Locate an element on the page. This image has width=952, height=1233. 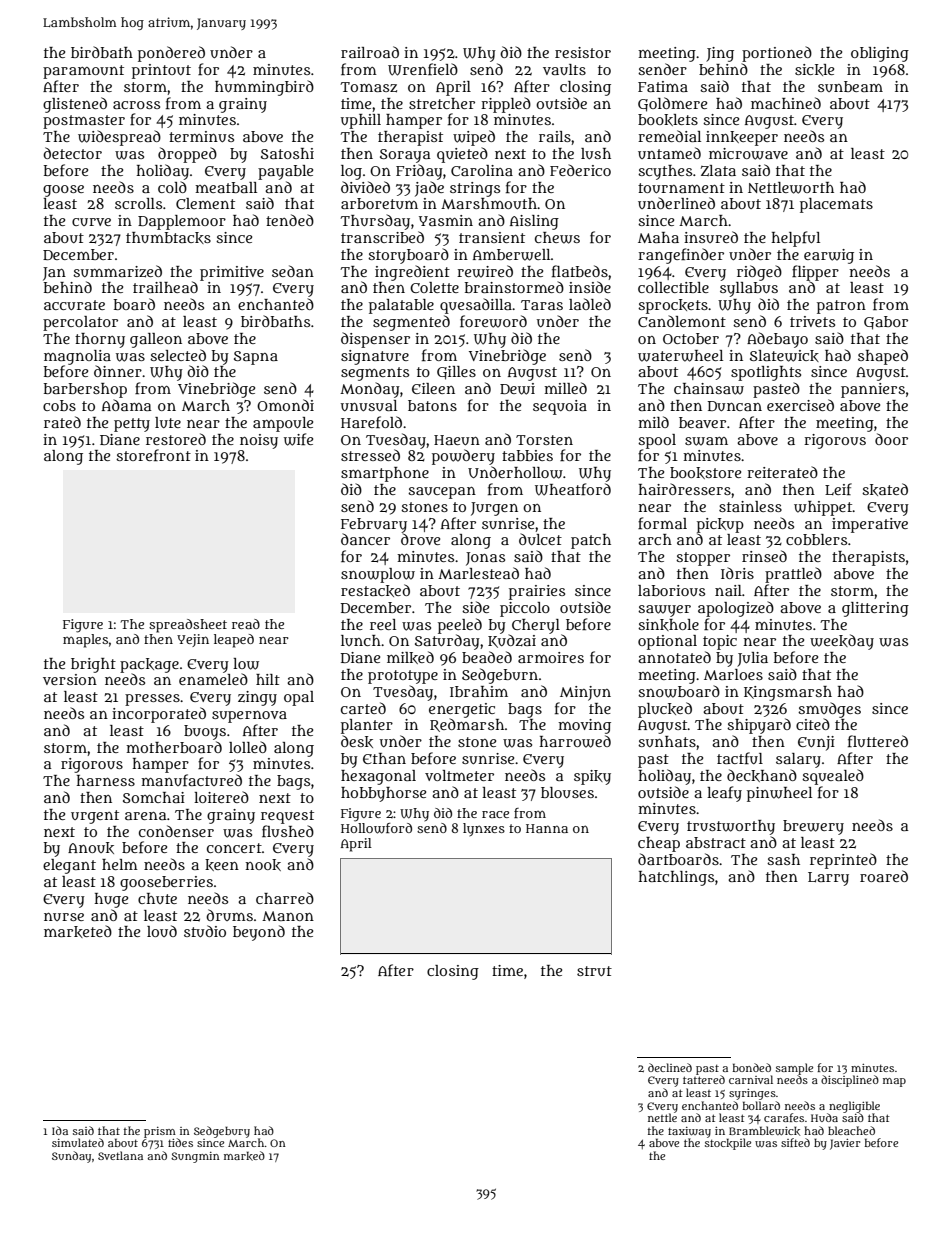
flatbeds is located at coordinates (580, 271).
